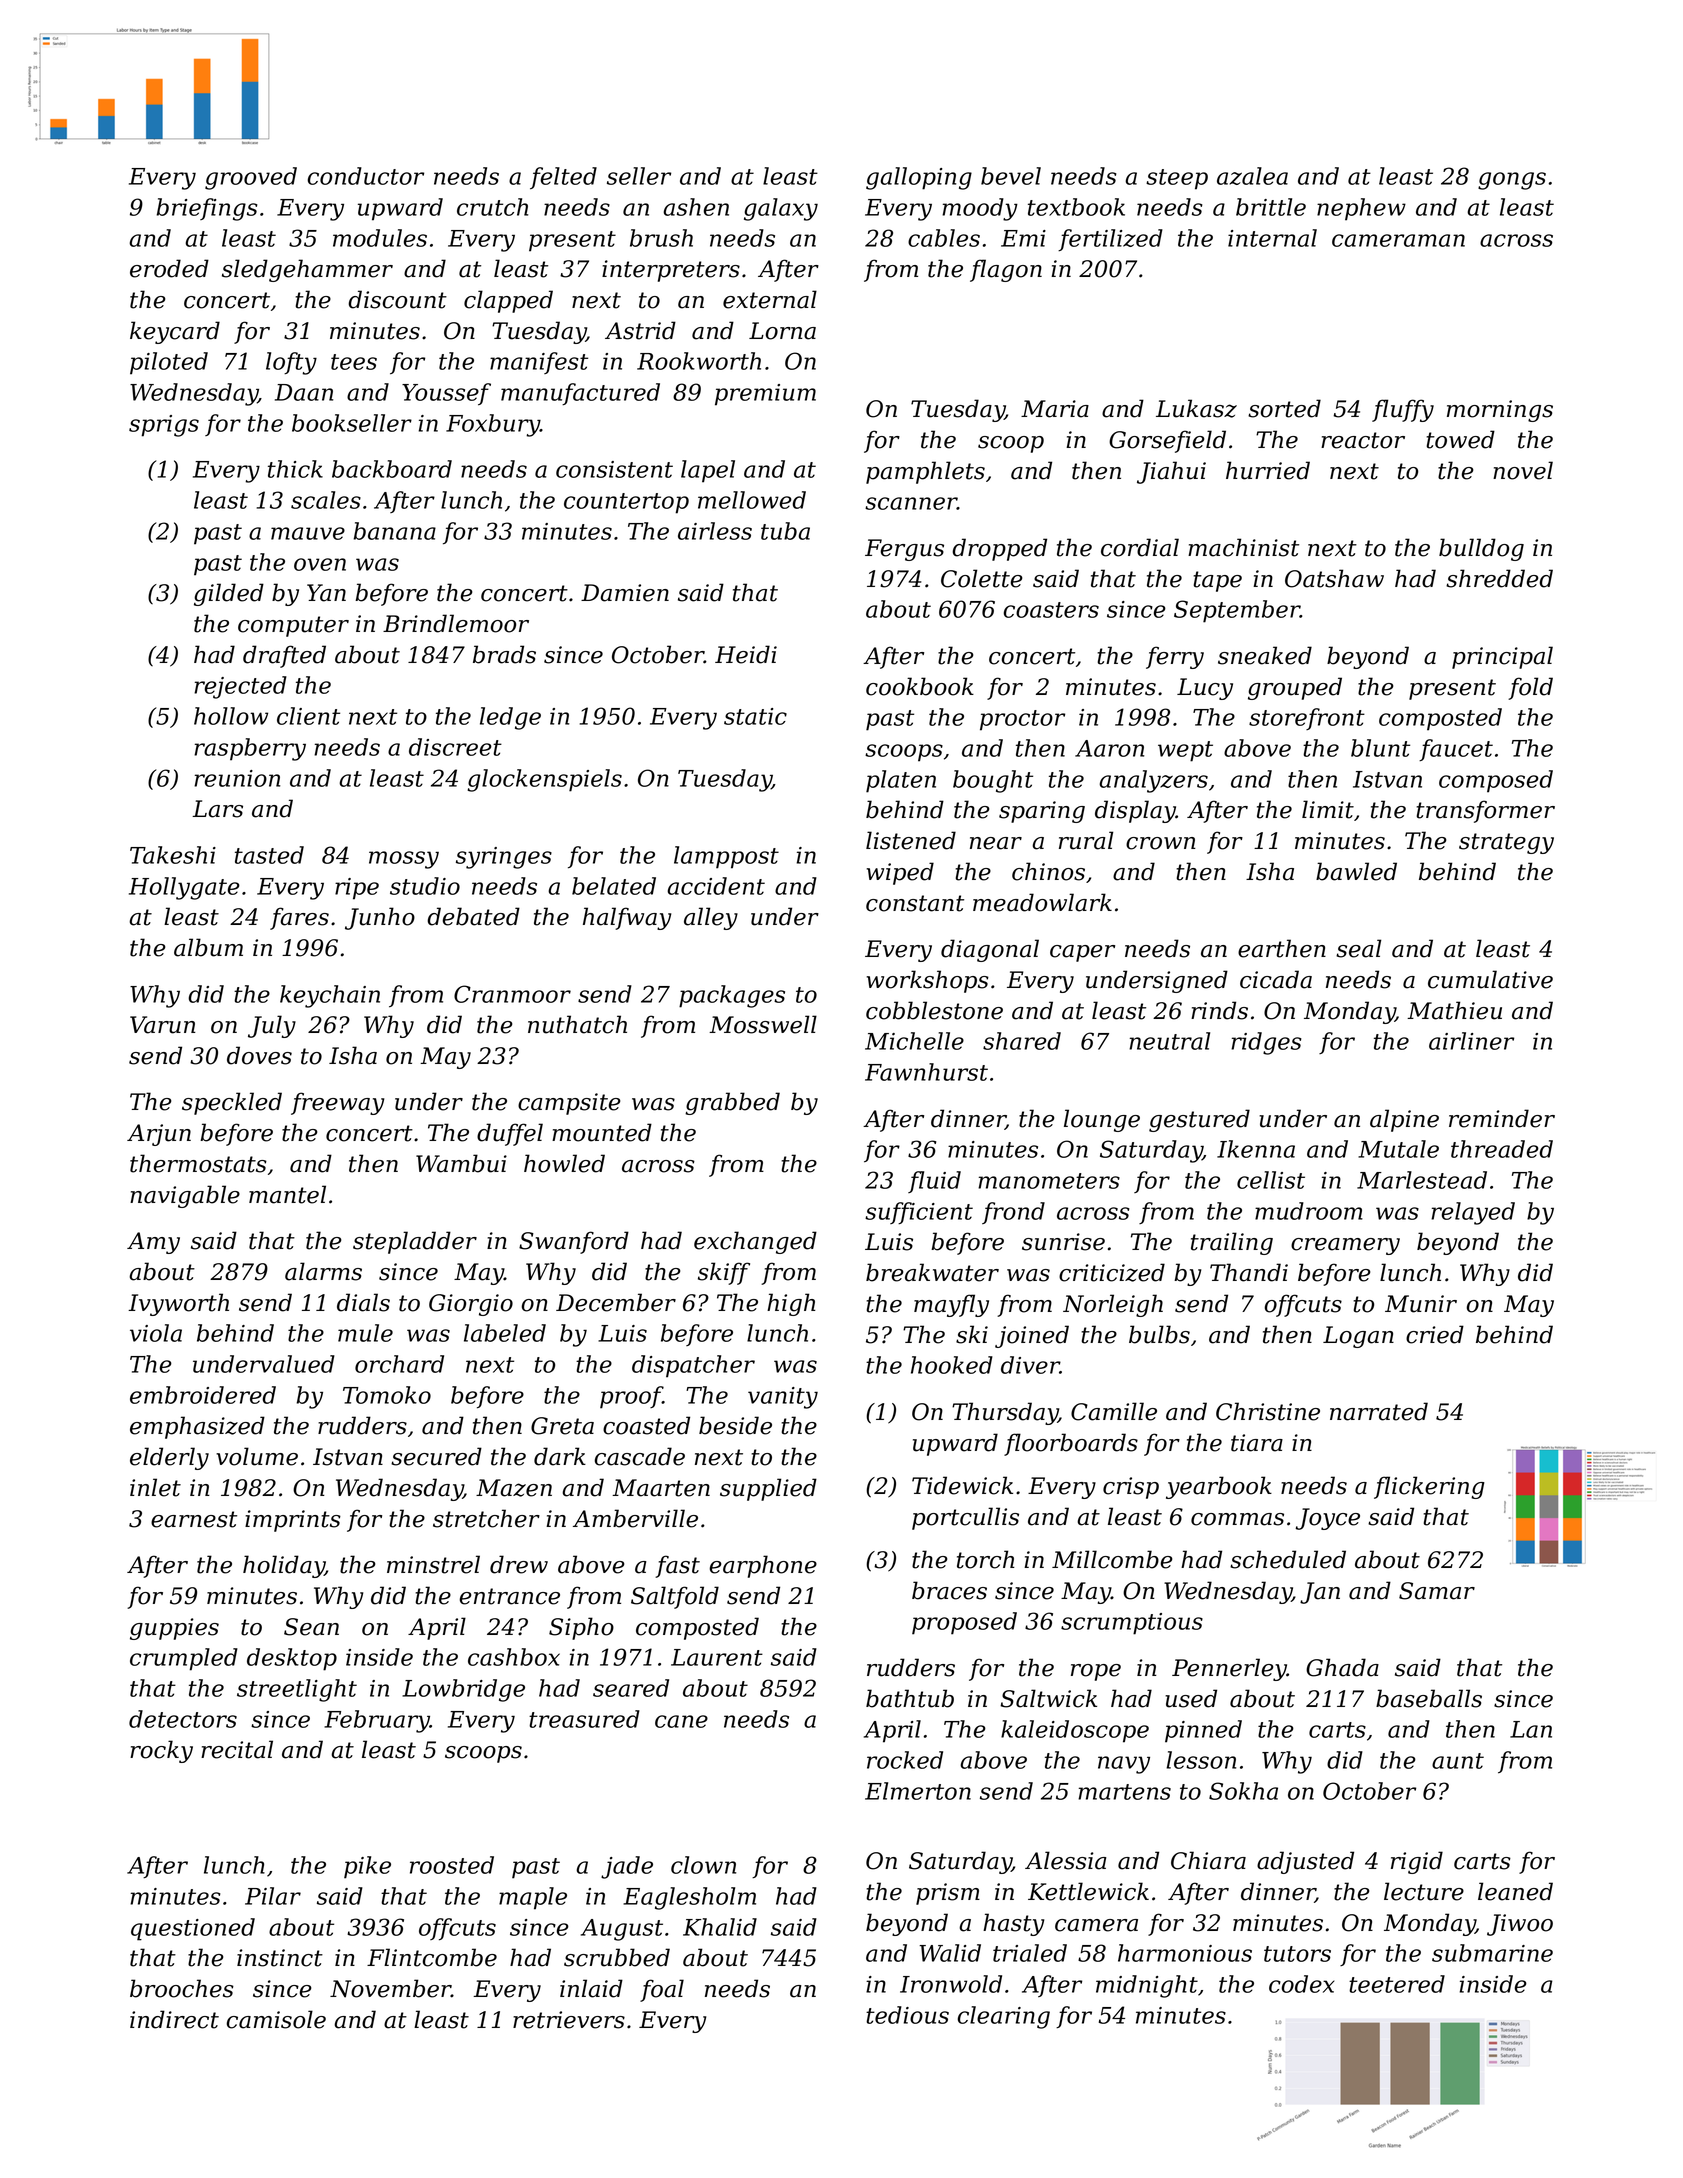 This screenshot has height=2178, width=1683. What do you see at coordinates (990, 950) in the screenshot?
I see `diagonal` at bounding box center [990, 950].
